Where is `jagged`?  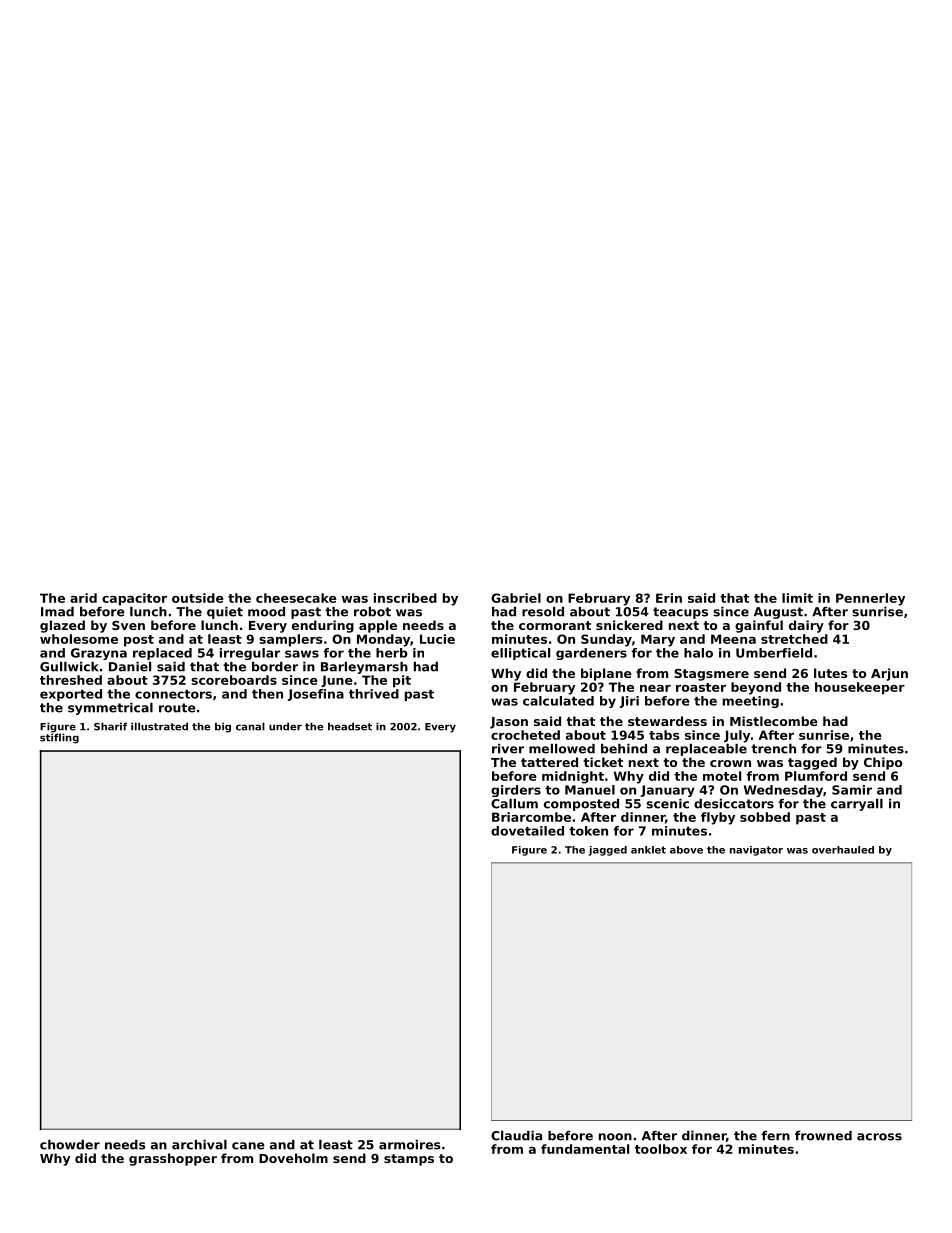 jagged is located at coordinates (608, 851).
